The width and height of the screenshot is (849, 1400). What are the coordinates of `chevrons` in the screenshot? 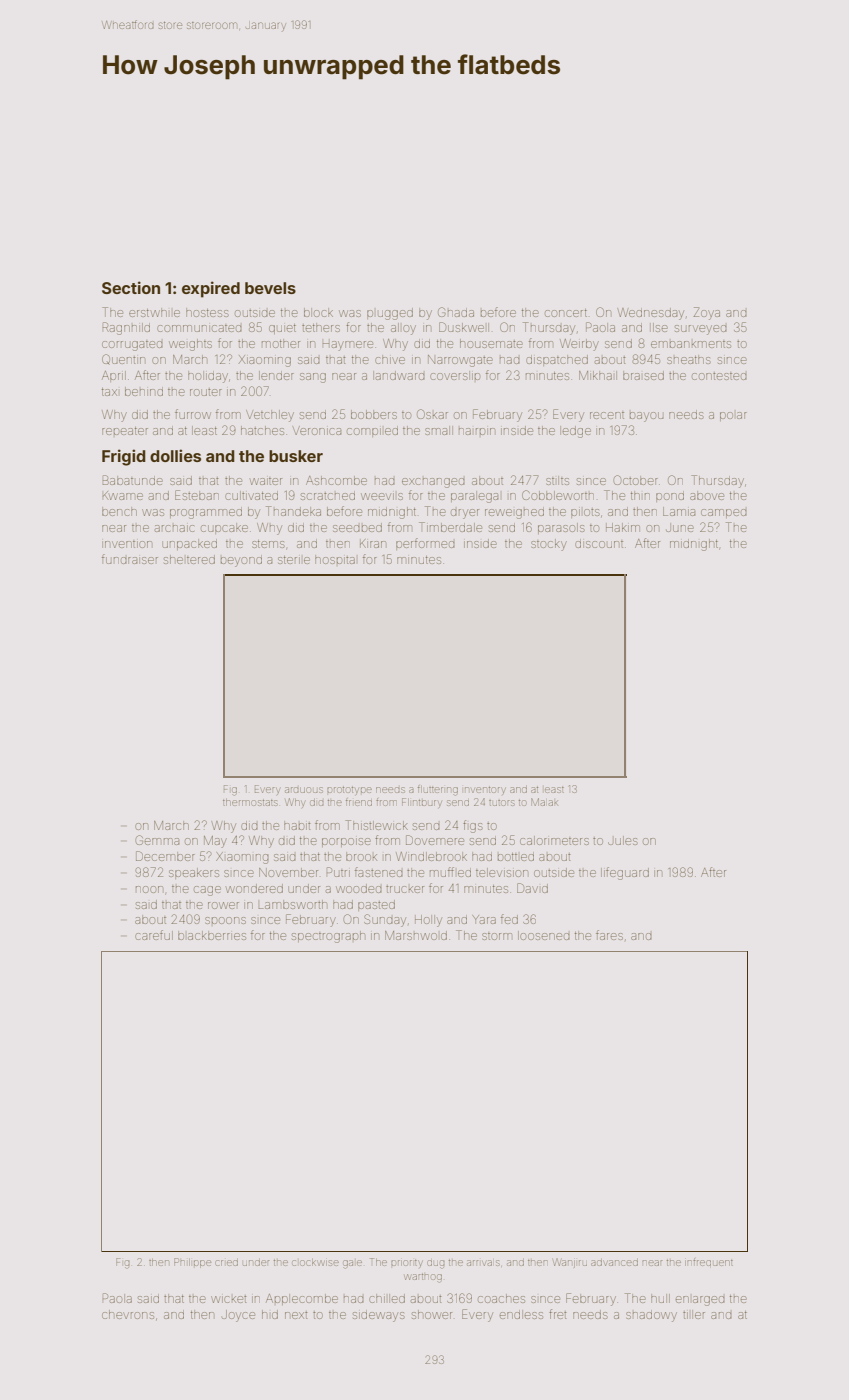 It's located at (128, 1314).
